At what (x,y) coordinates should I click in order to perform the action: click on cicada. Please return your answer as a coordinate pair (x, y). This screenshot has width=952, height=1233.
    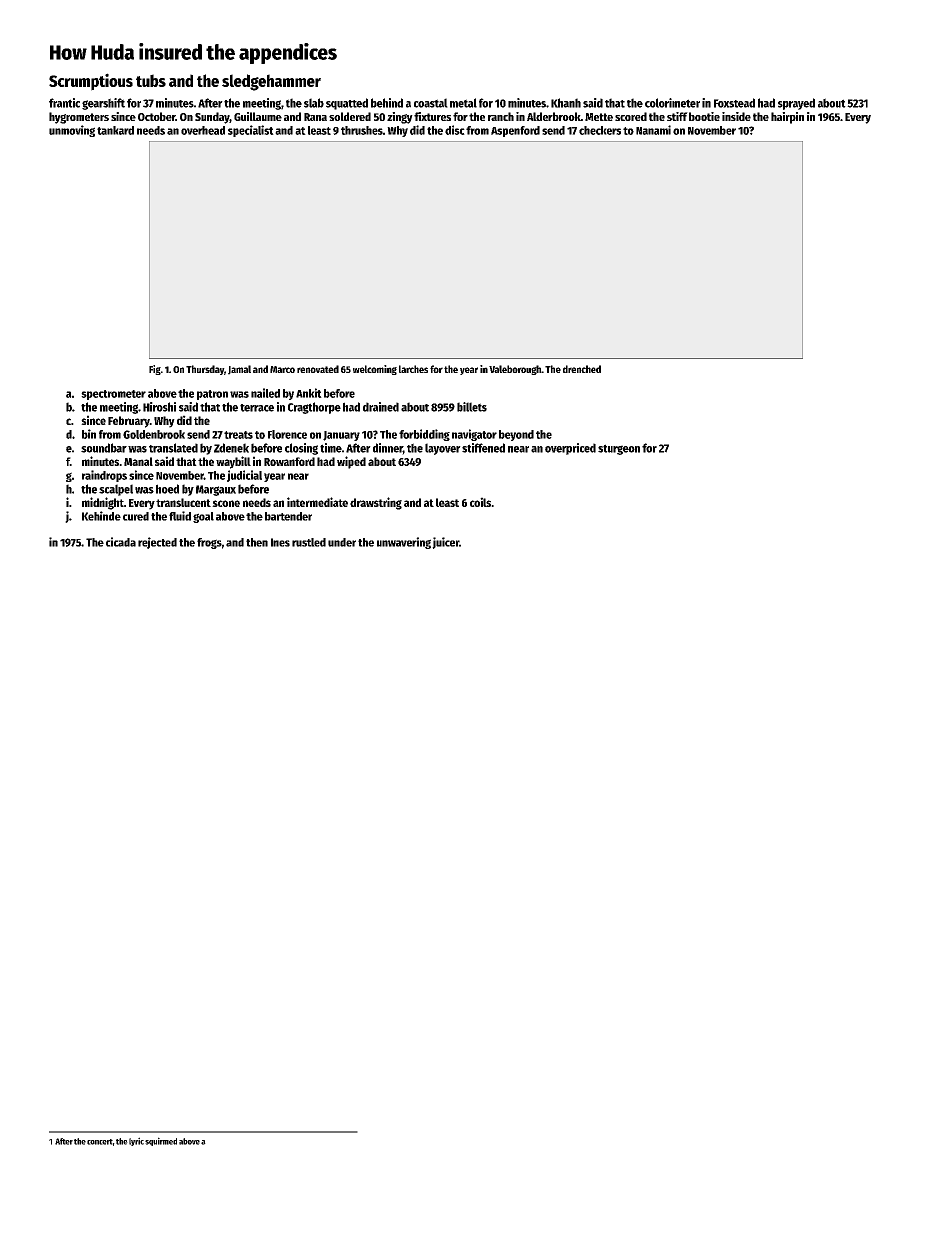
    Looking at the image, I should click on (121, 542).
